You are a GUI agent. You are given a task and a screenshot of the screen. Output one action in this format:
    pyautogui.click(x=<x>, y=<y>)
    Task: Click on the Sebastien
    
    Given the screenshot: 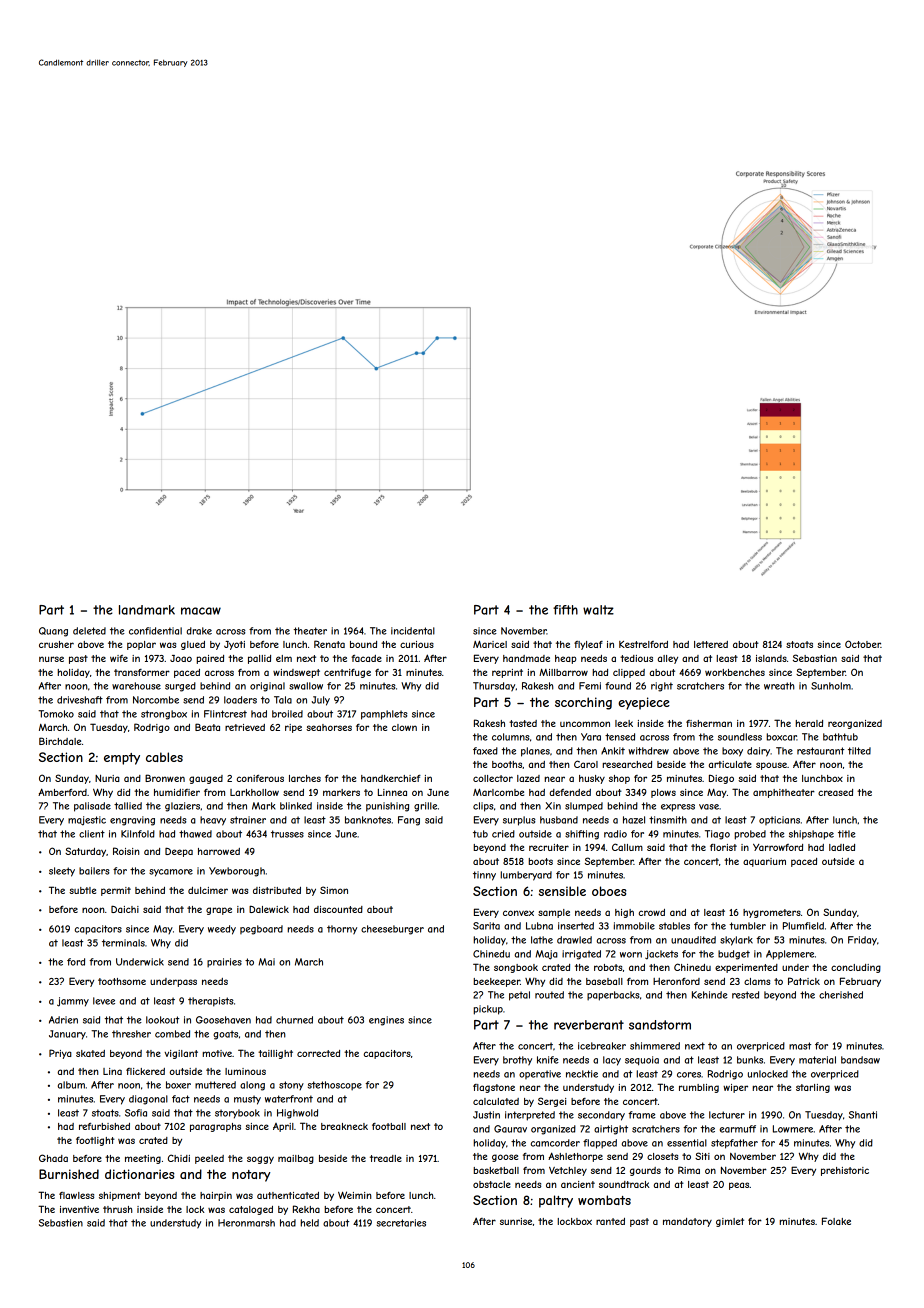 What is the action you would take?
    pyautogui.click(x=61, y=1223)
